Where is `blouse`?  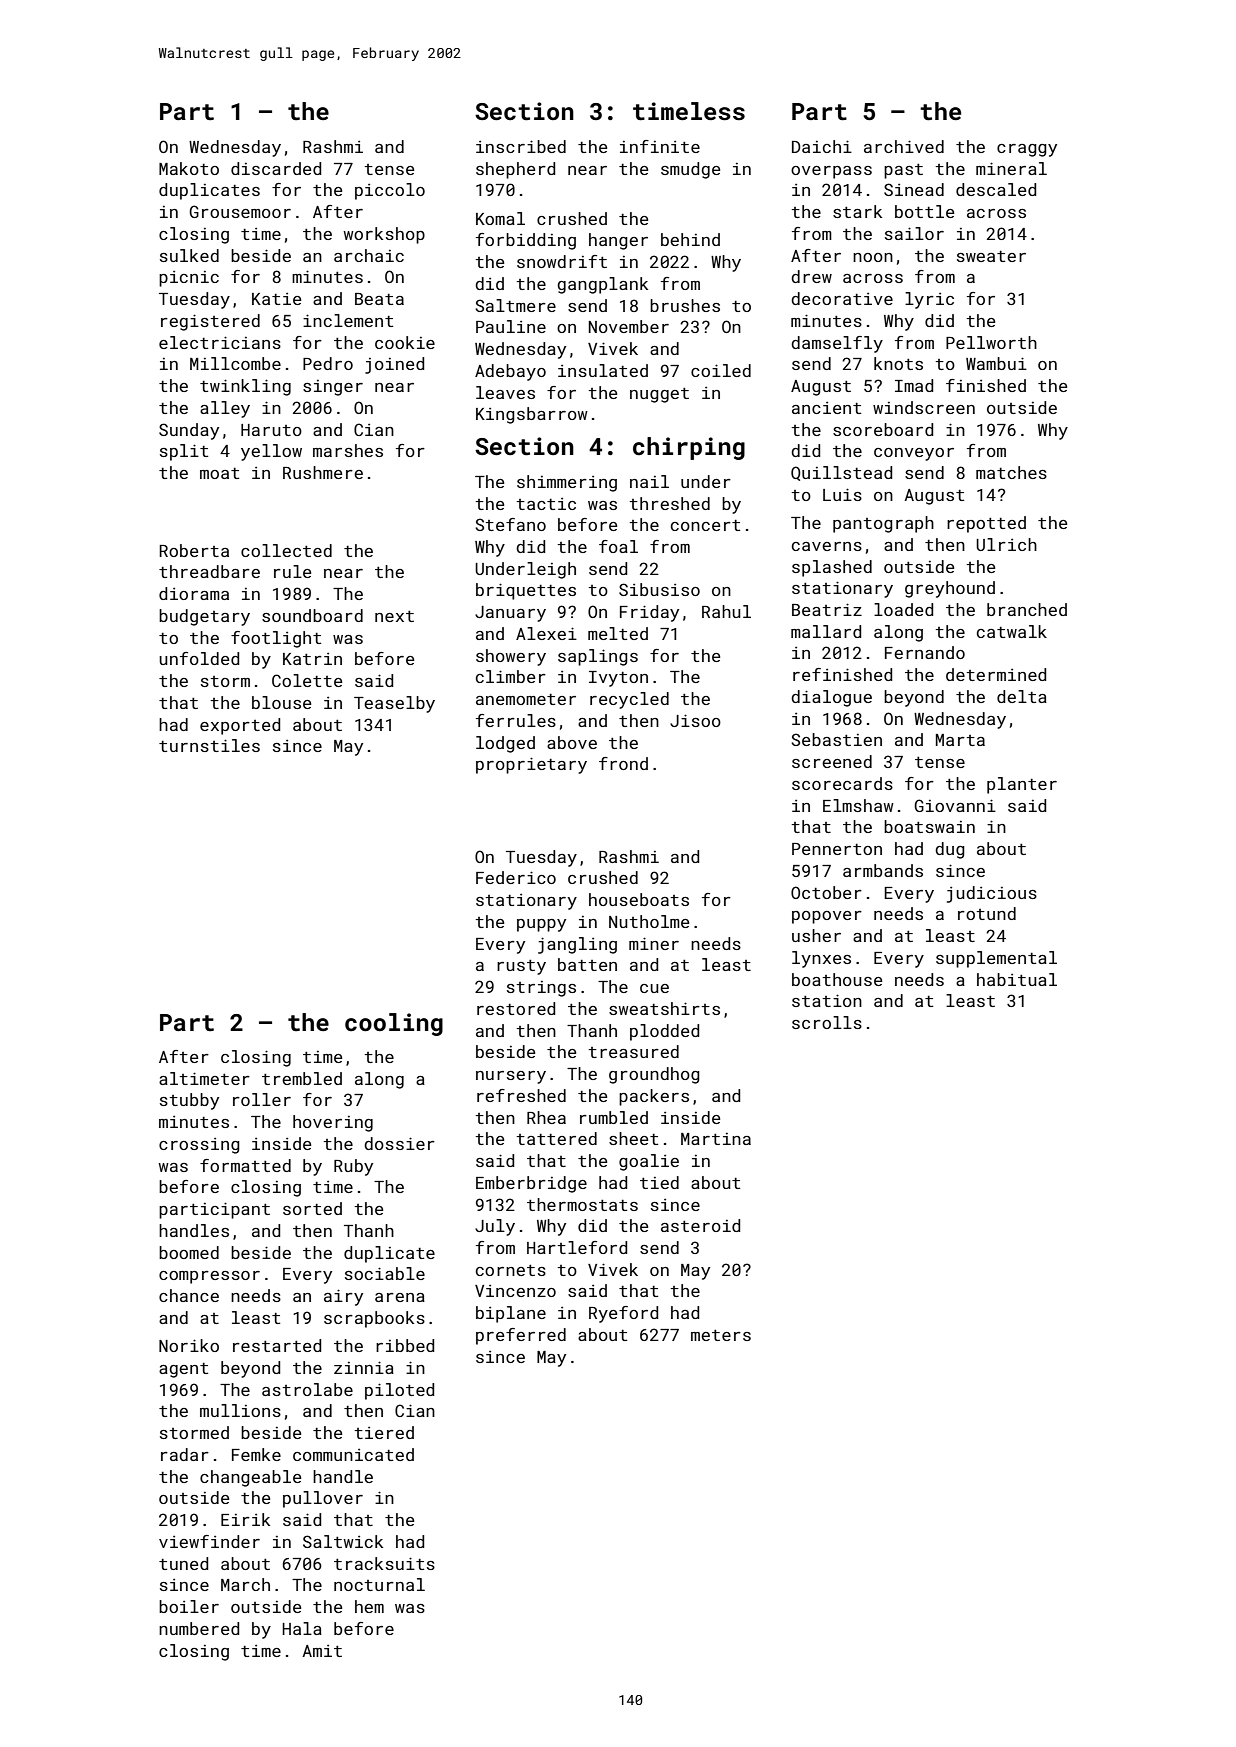
blouse is located at coordinates (281, 702).
